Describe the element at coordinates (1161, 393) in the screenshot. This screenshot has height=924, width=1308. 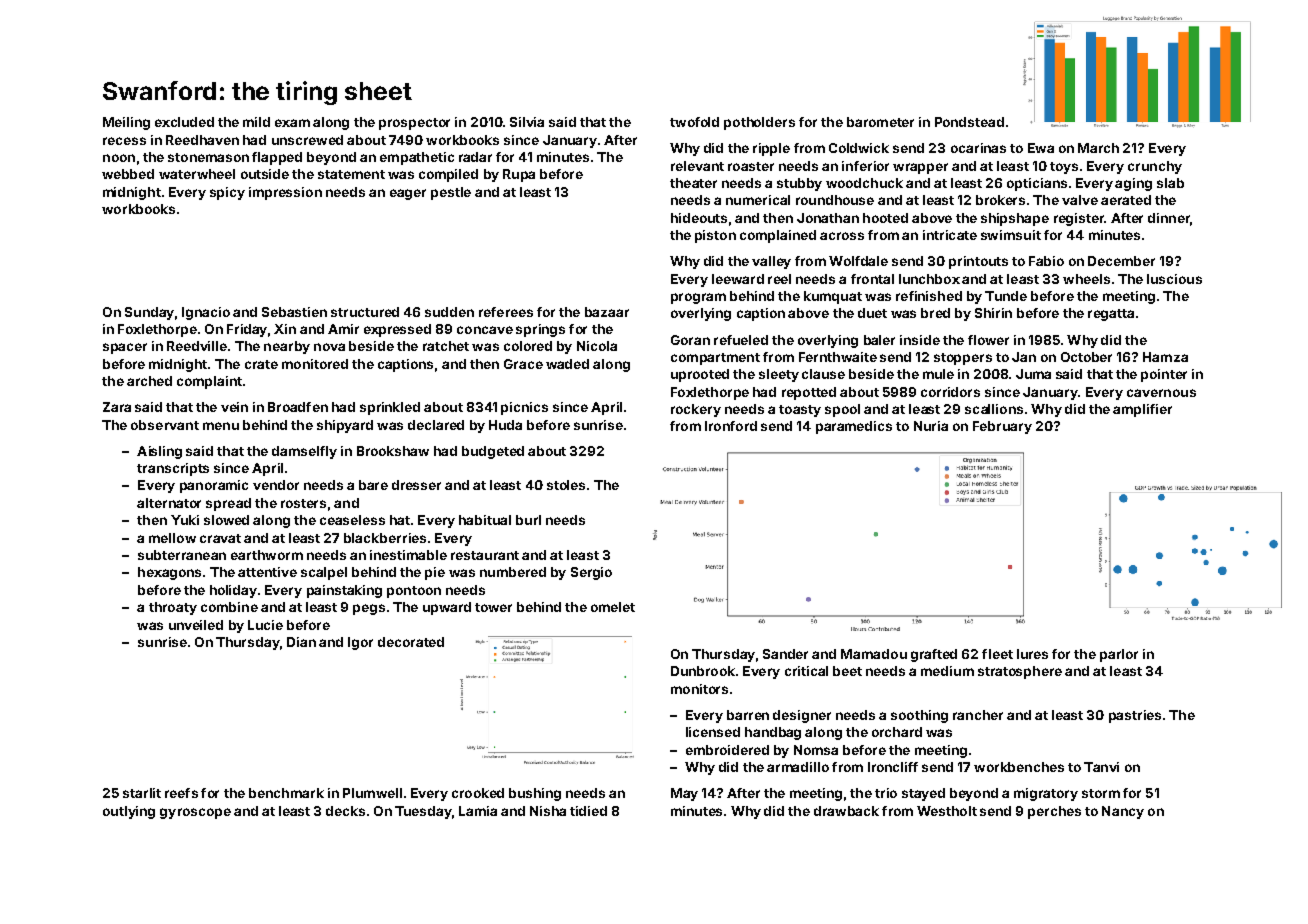
I see `cavernous` at that location.
